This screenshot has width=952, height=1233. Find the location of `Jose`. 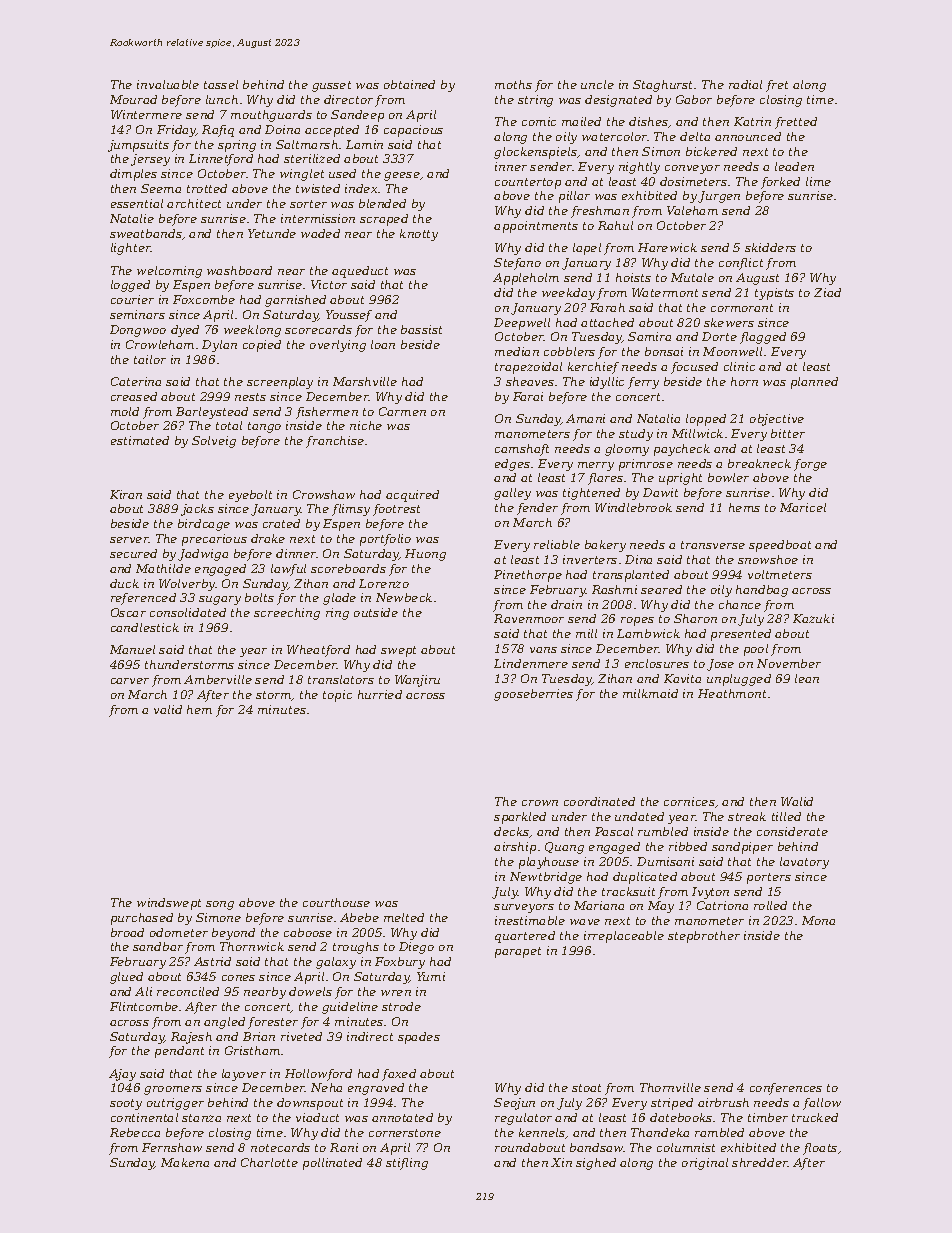

Jose is located at coordinates (720, 665).
